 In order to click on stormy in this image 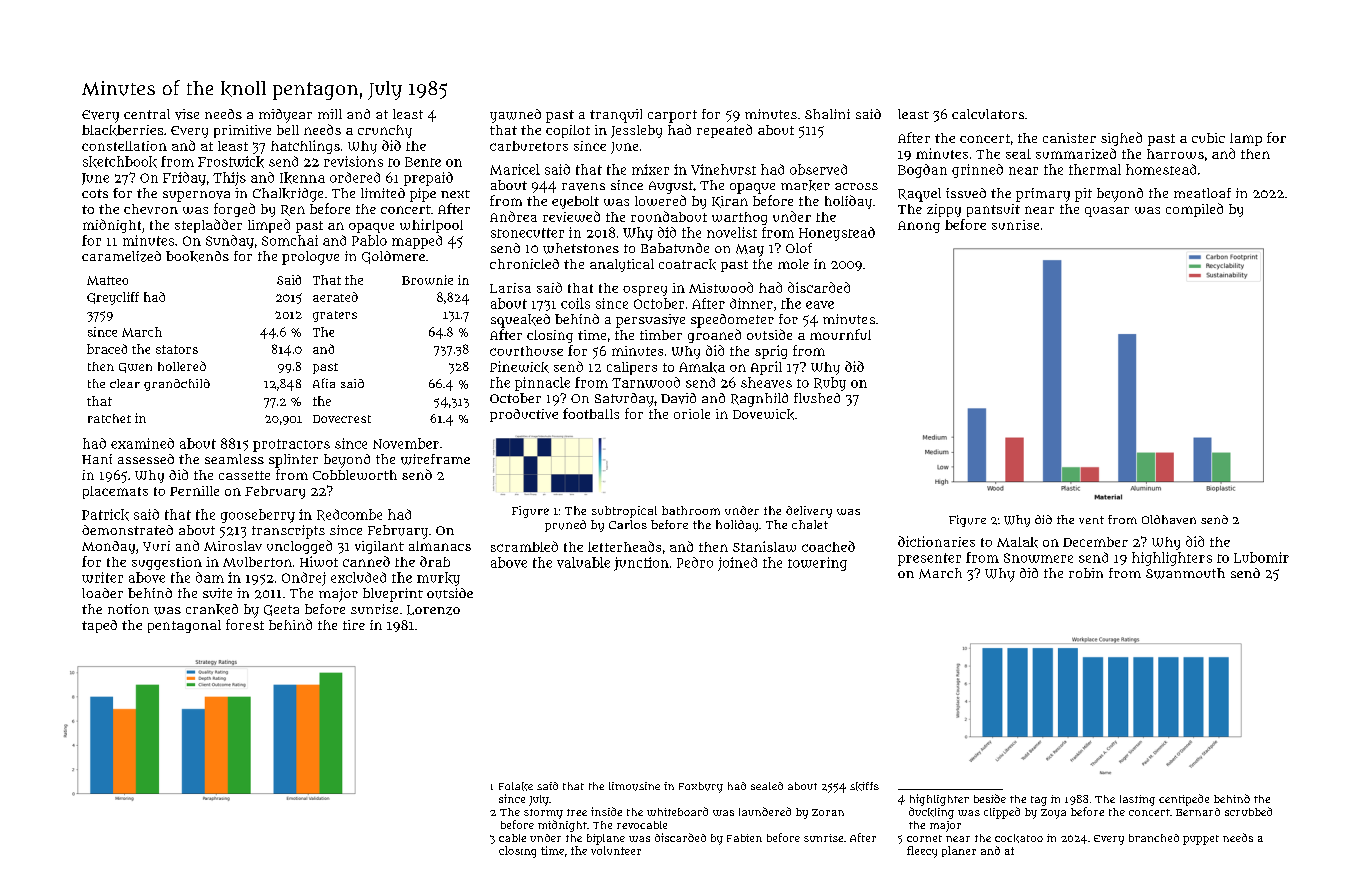, I will do `click(543, 814)`.
